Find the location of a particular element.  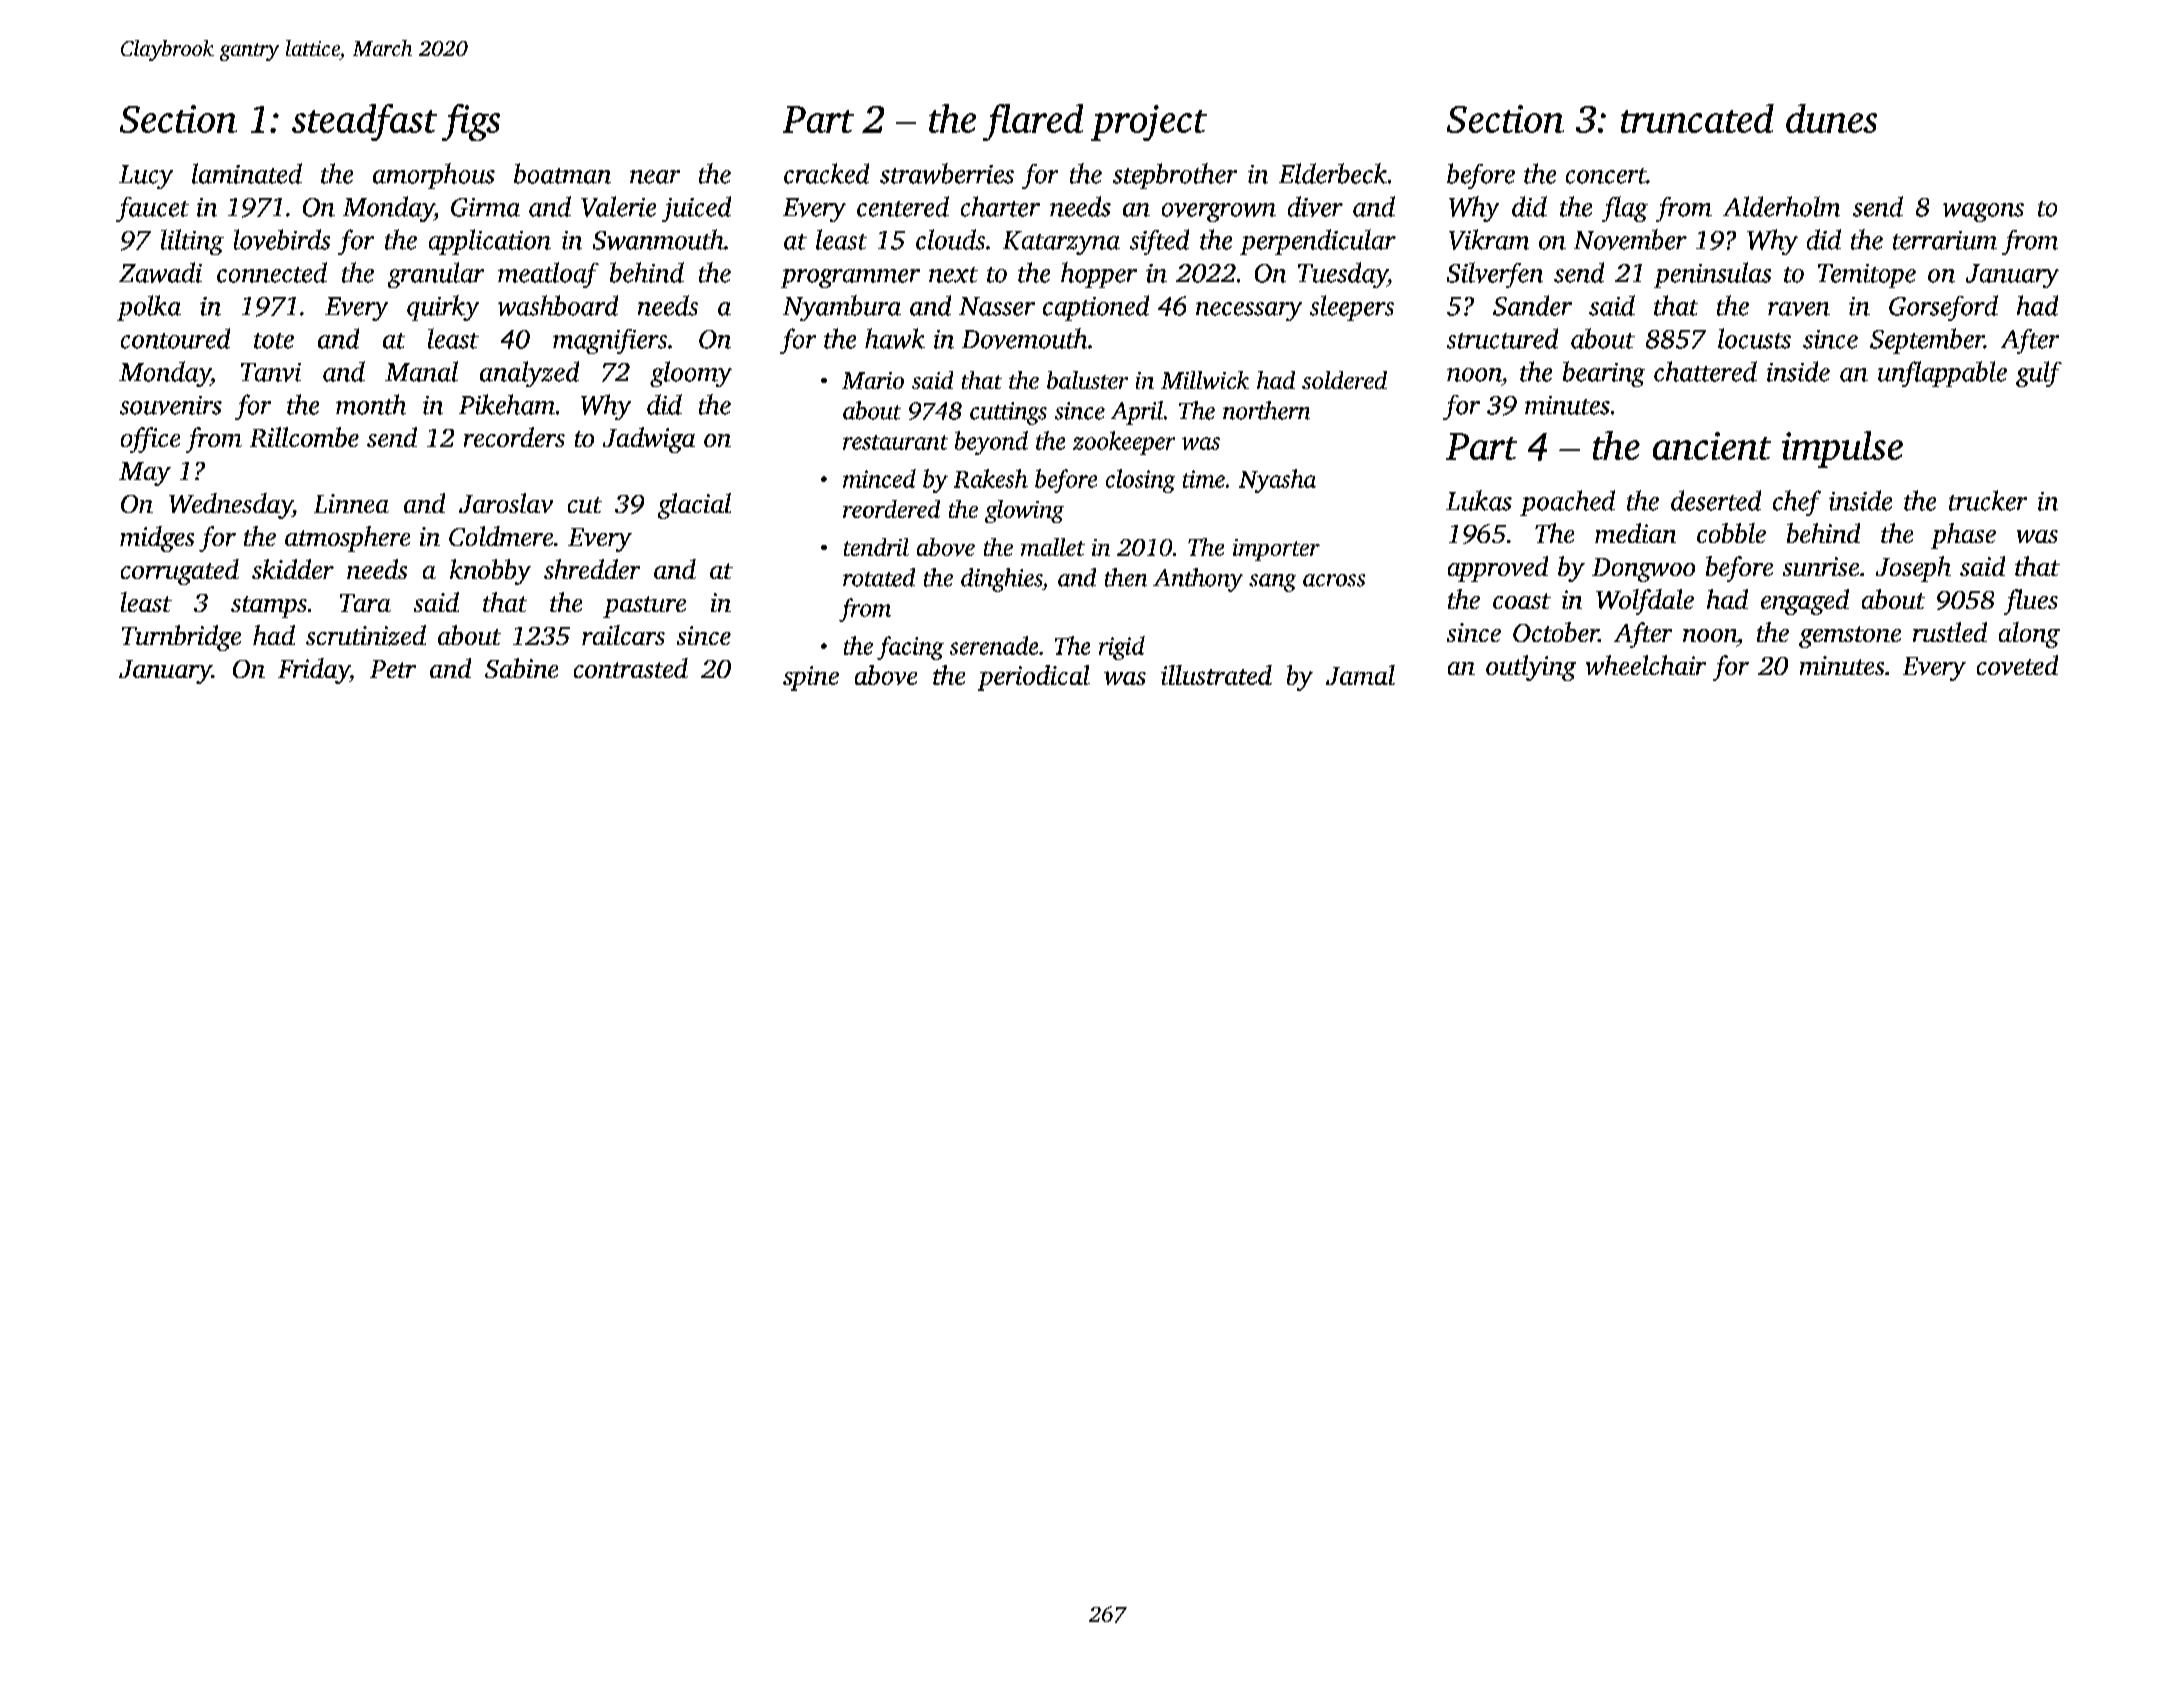

flared is located at coordinates (1033, 122).
